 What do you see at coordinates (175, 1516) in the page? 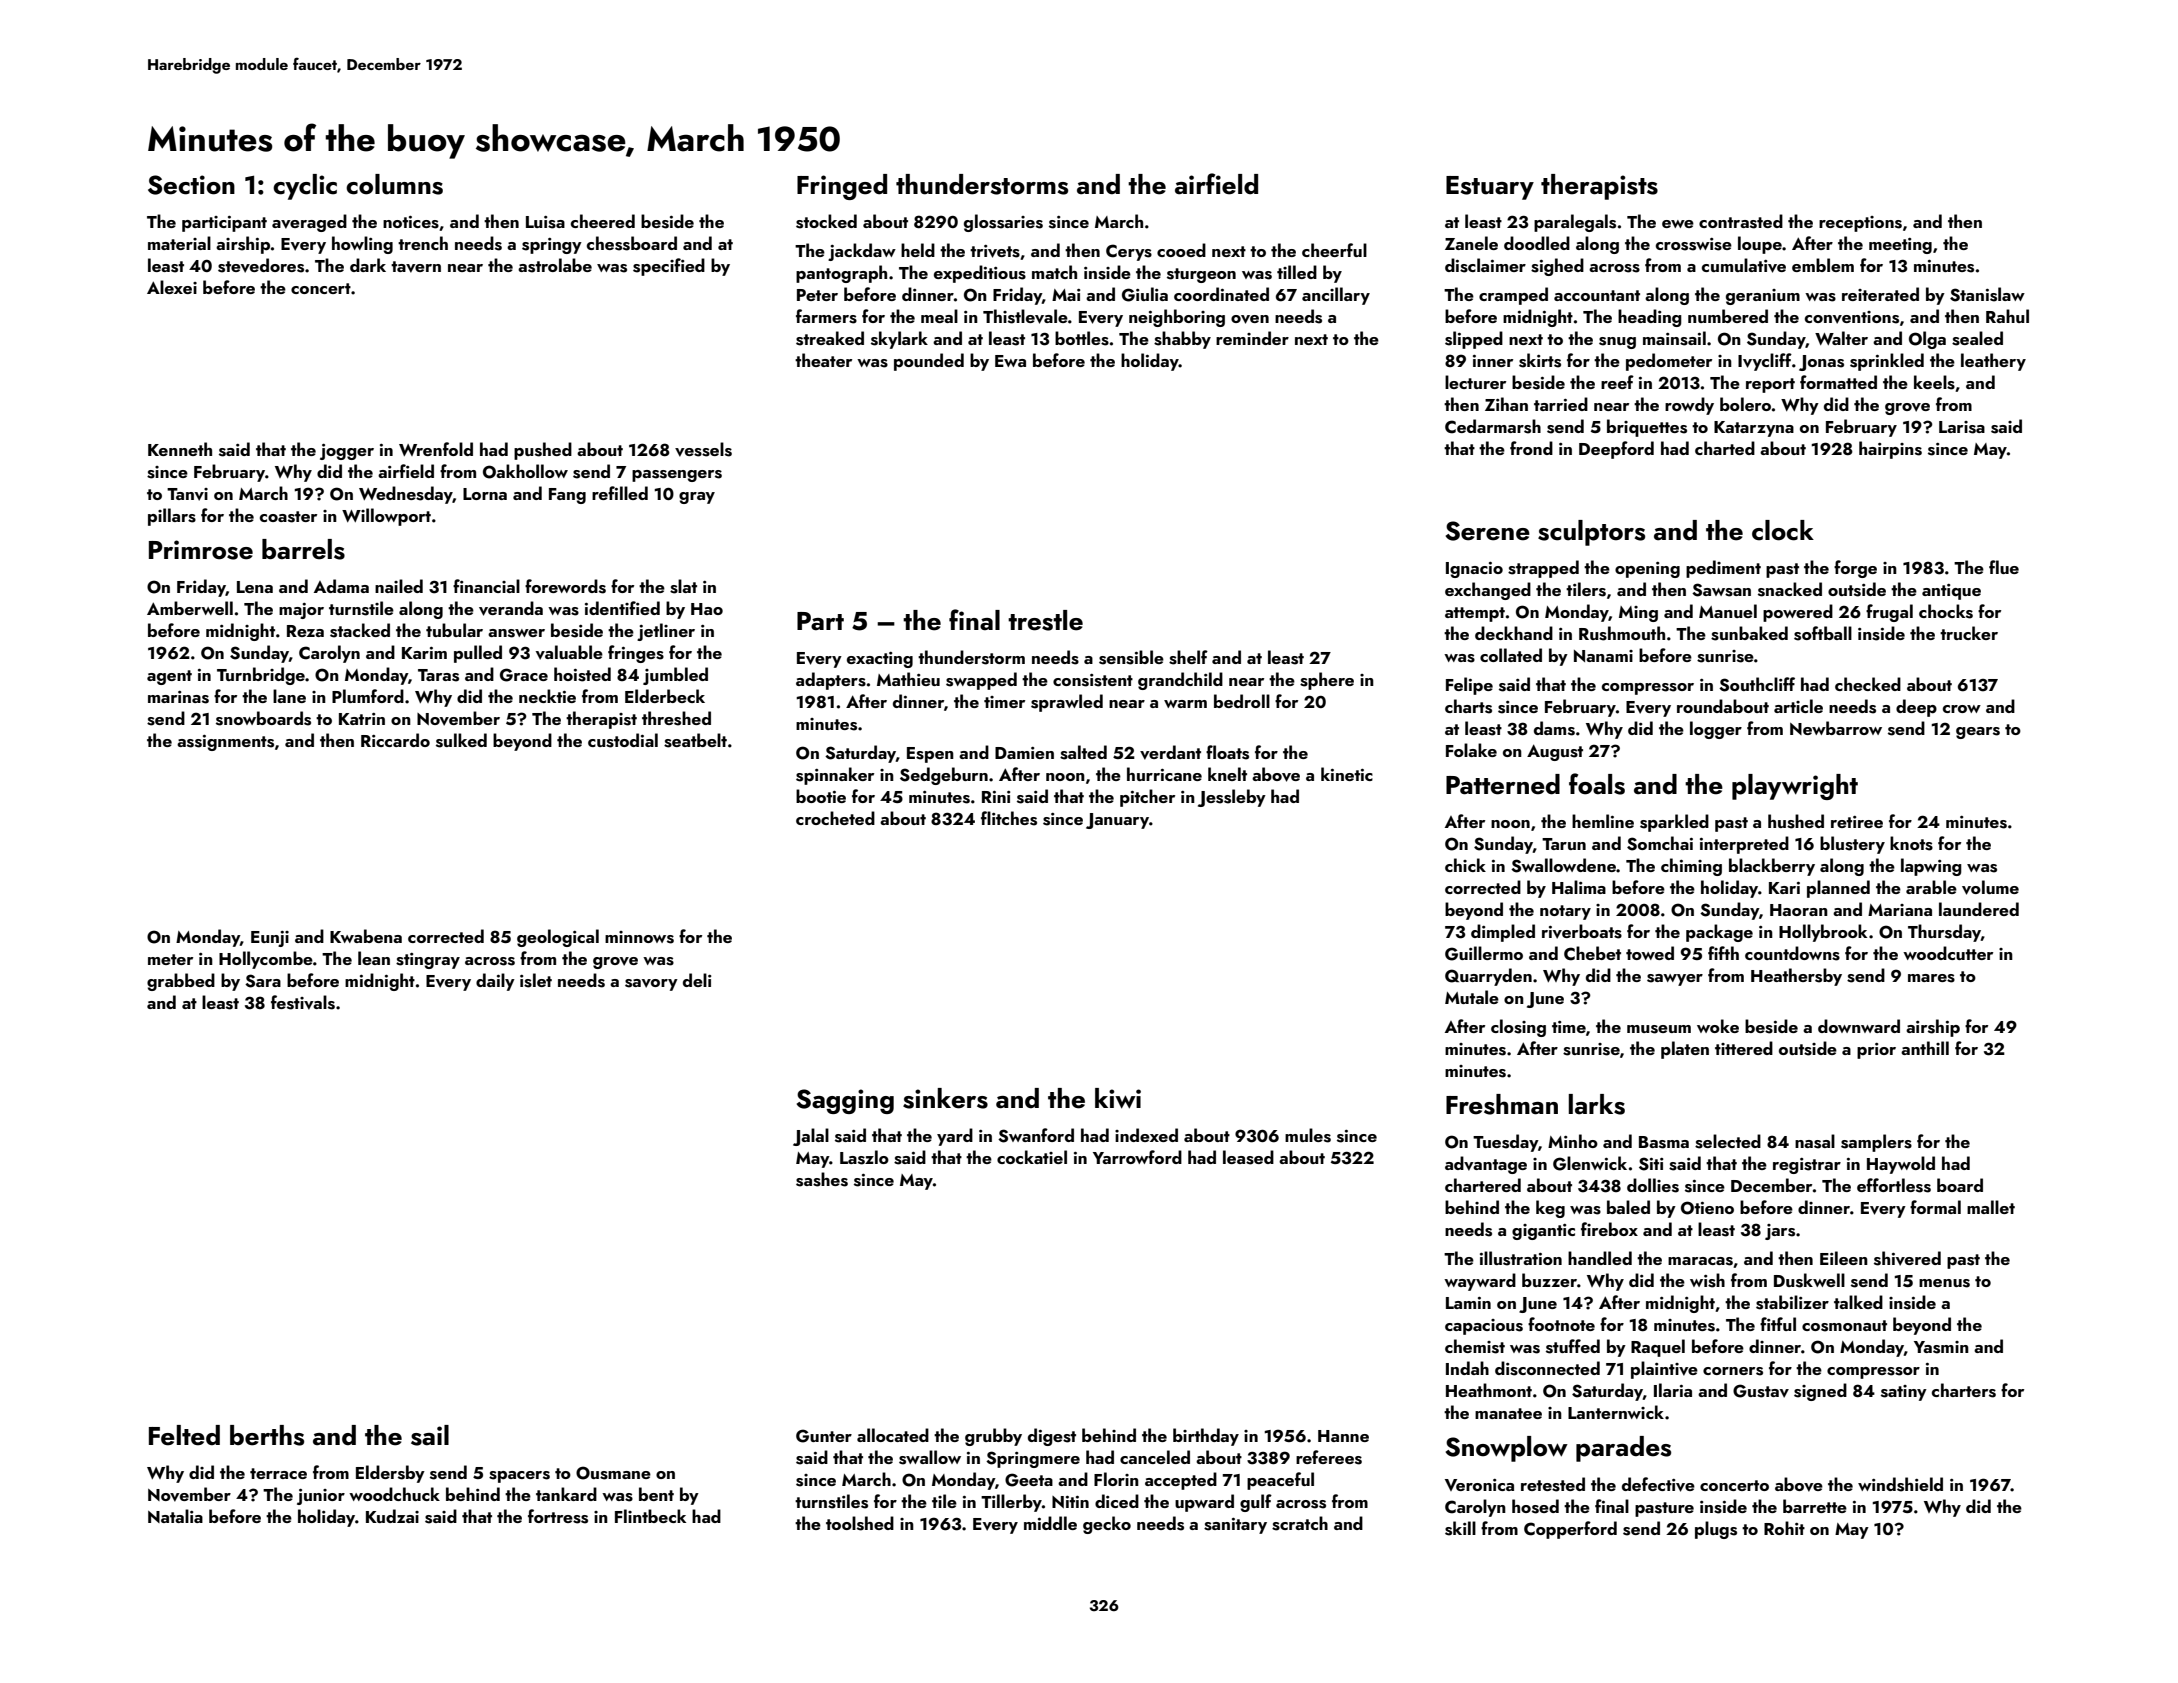
I see `Natalia` at bounding box center [175, 1516].
